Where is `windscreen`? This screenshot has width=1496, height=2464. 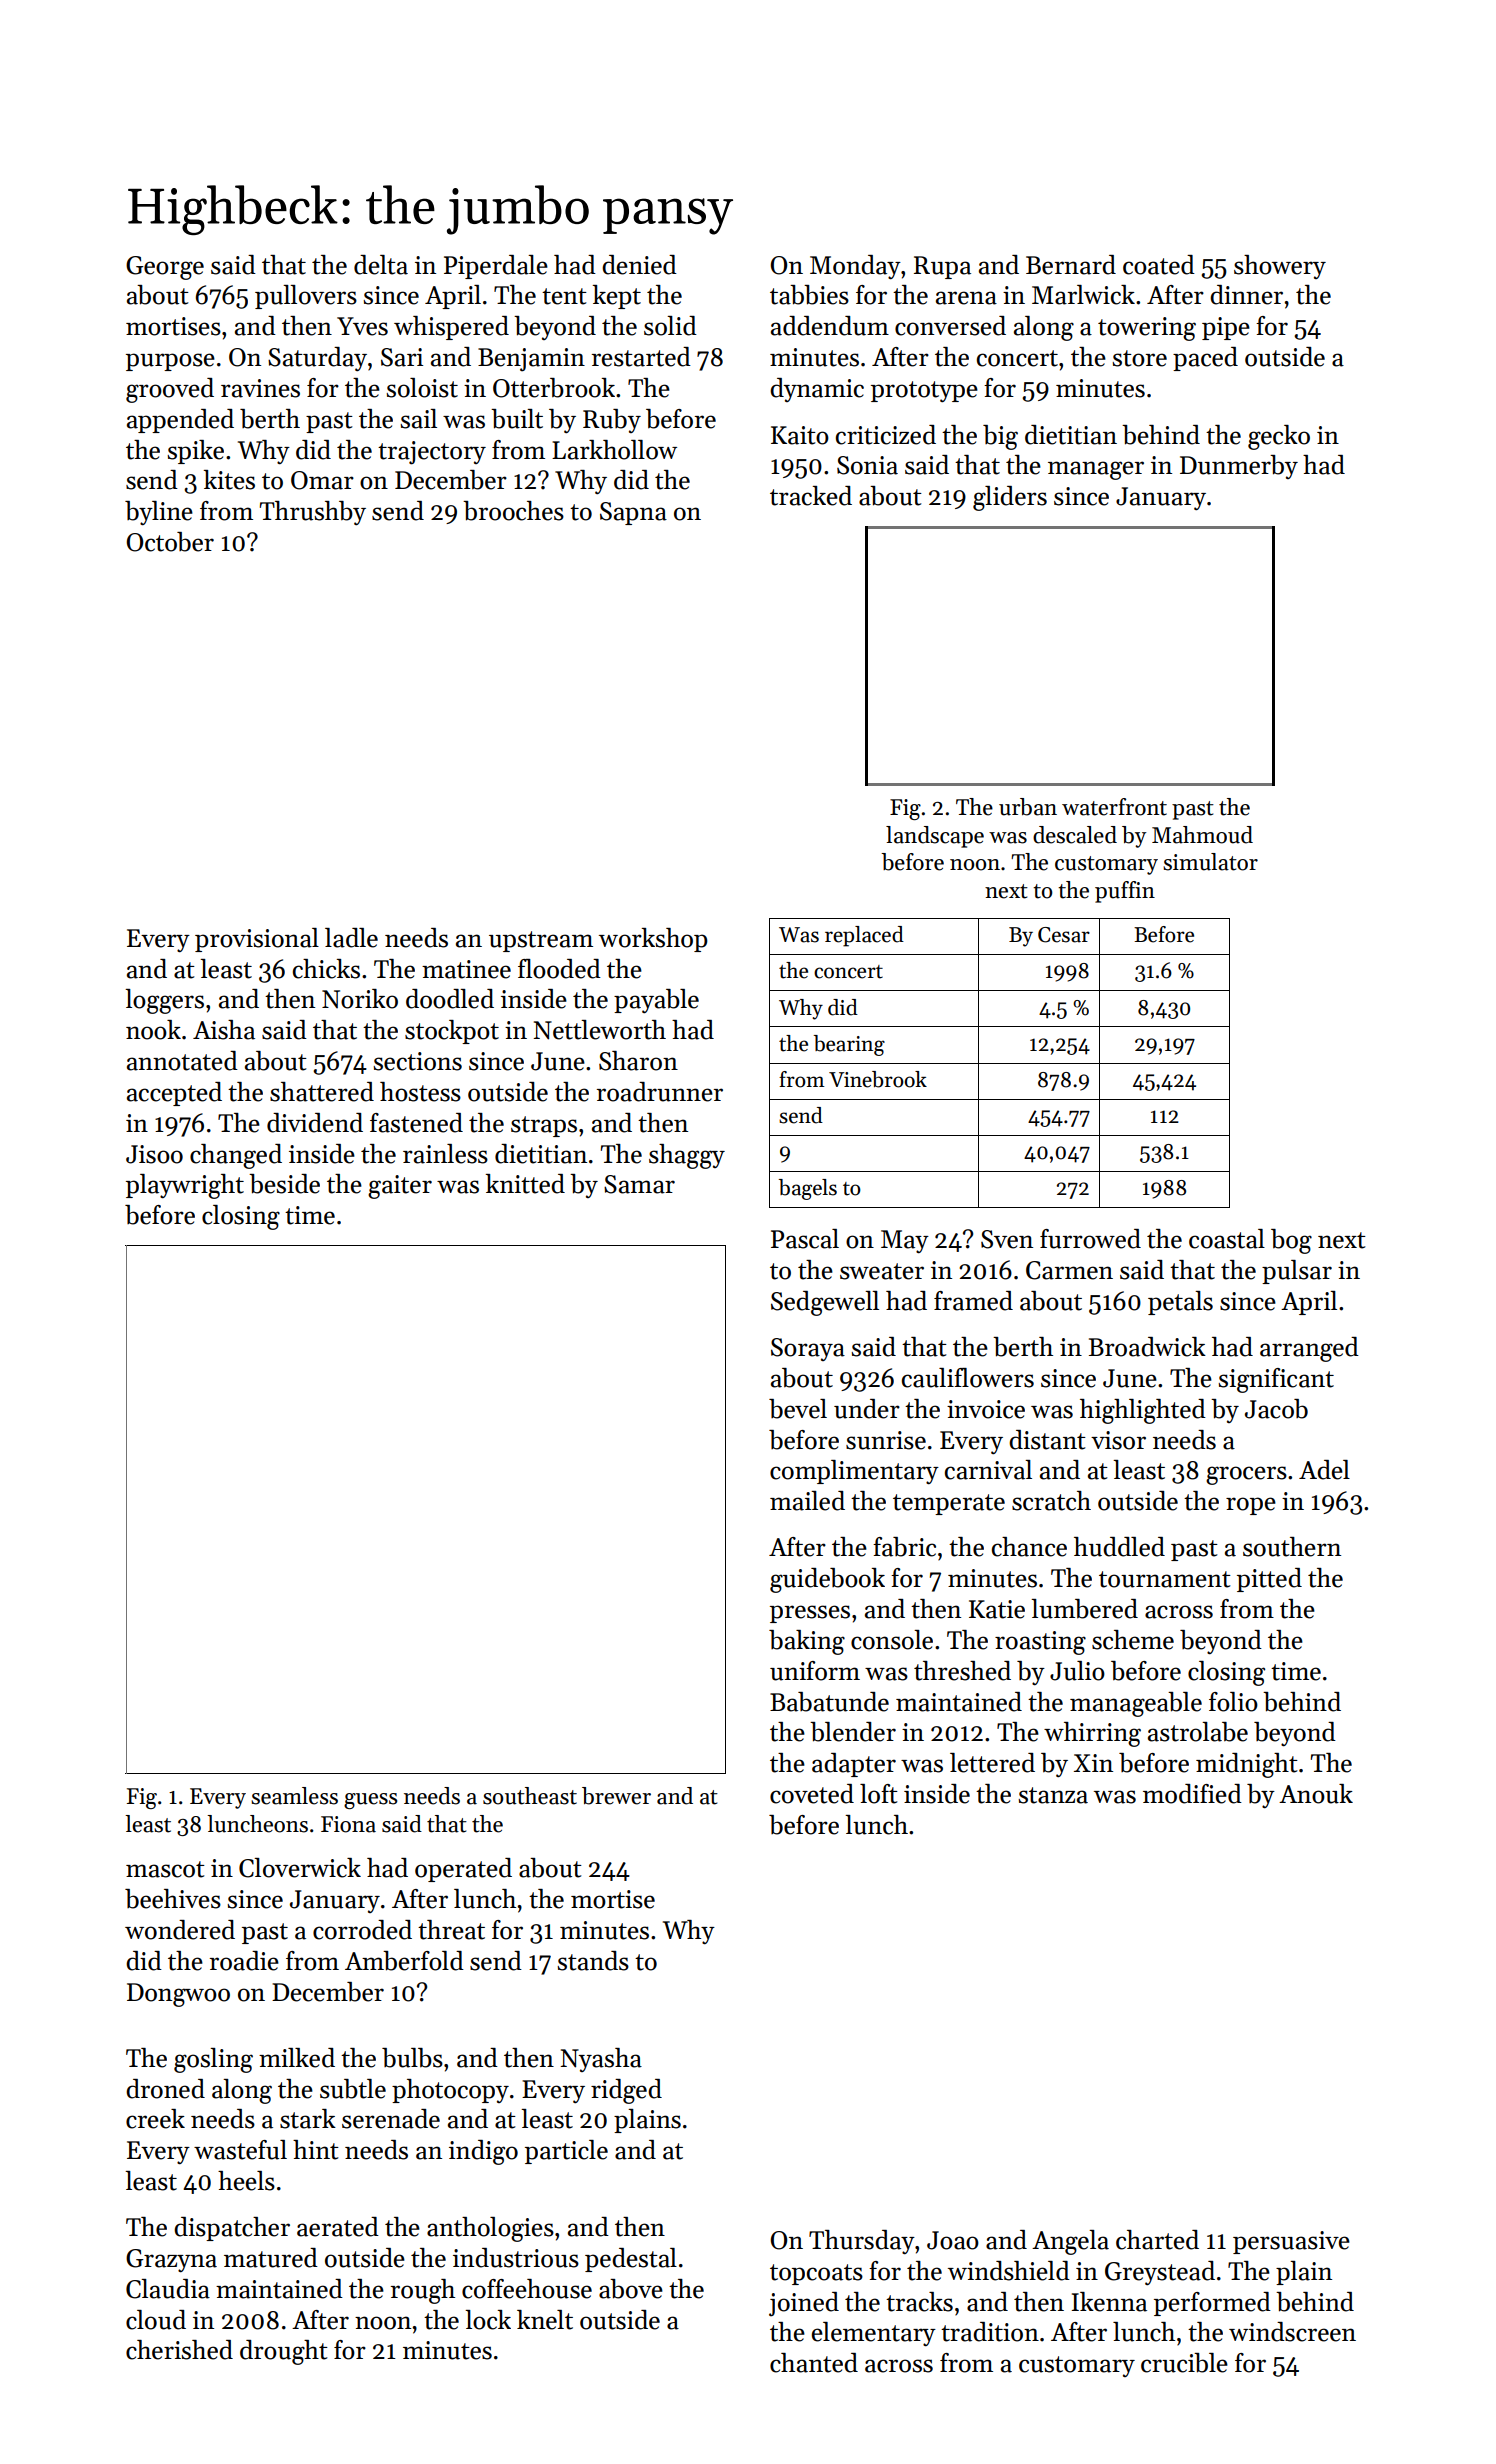
windscreen is located at coordinates (1292, 2332).
